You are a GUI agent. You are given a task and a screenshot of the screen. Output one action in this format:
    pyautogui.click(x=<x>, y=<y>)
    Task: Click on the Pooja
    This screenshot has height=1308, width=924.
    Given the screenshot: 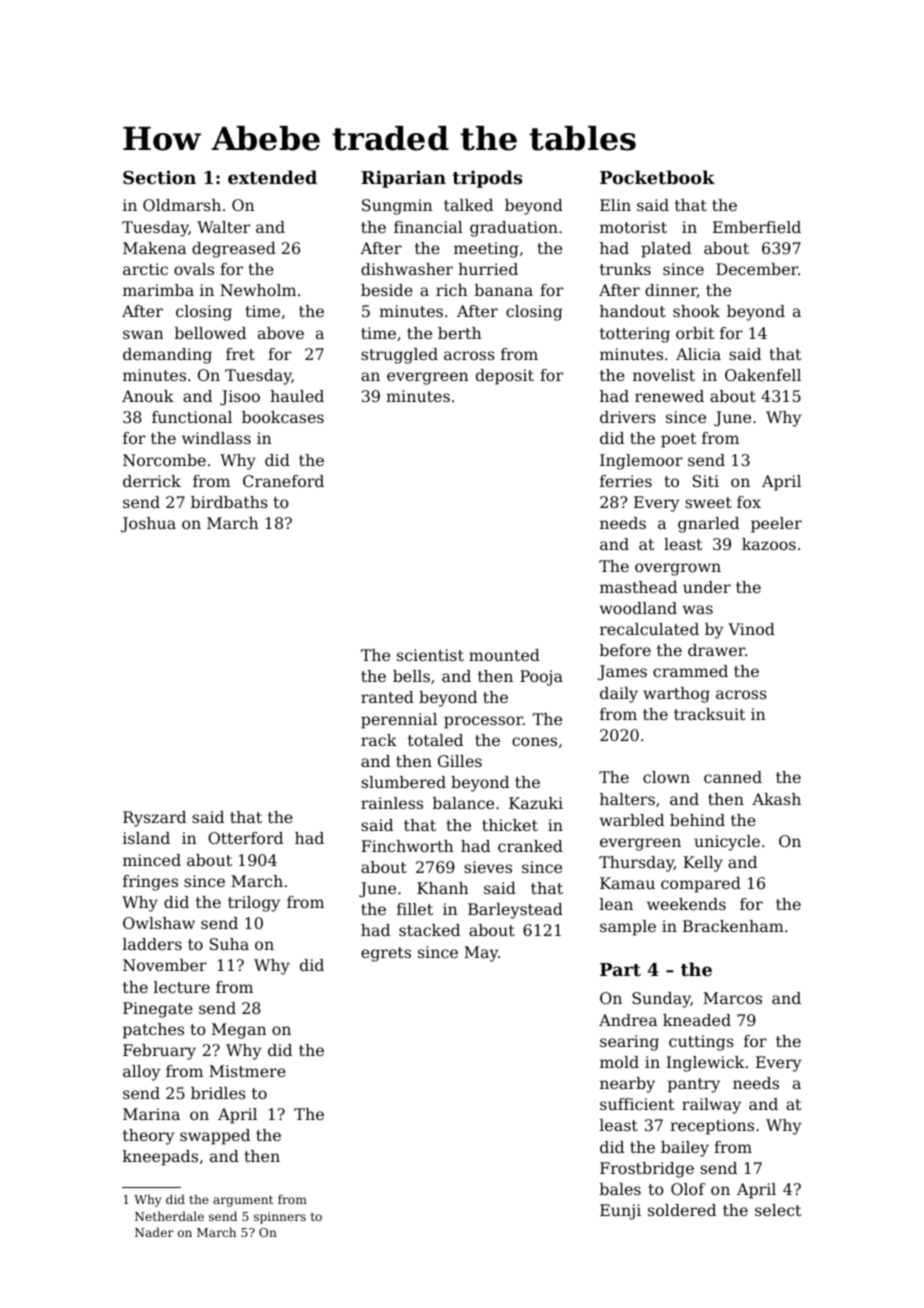 What is the action you would take?
    pyautogui.click(x=541, y=678)
